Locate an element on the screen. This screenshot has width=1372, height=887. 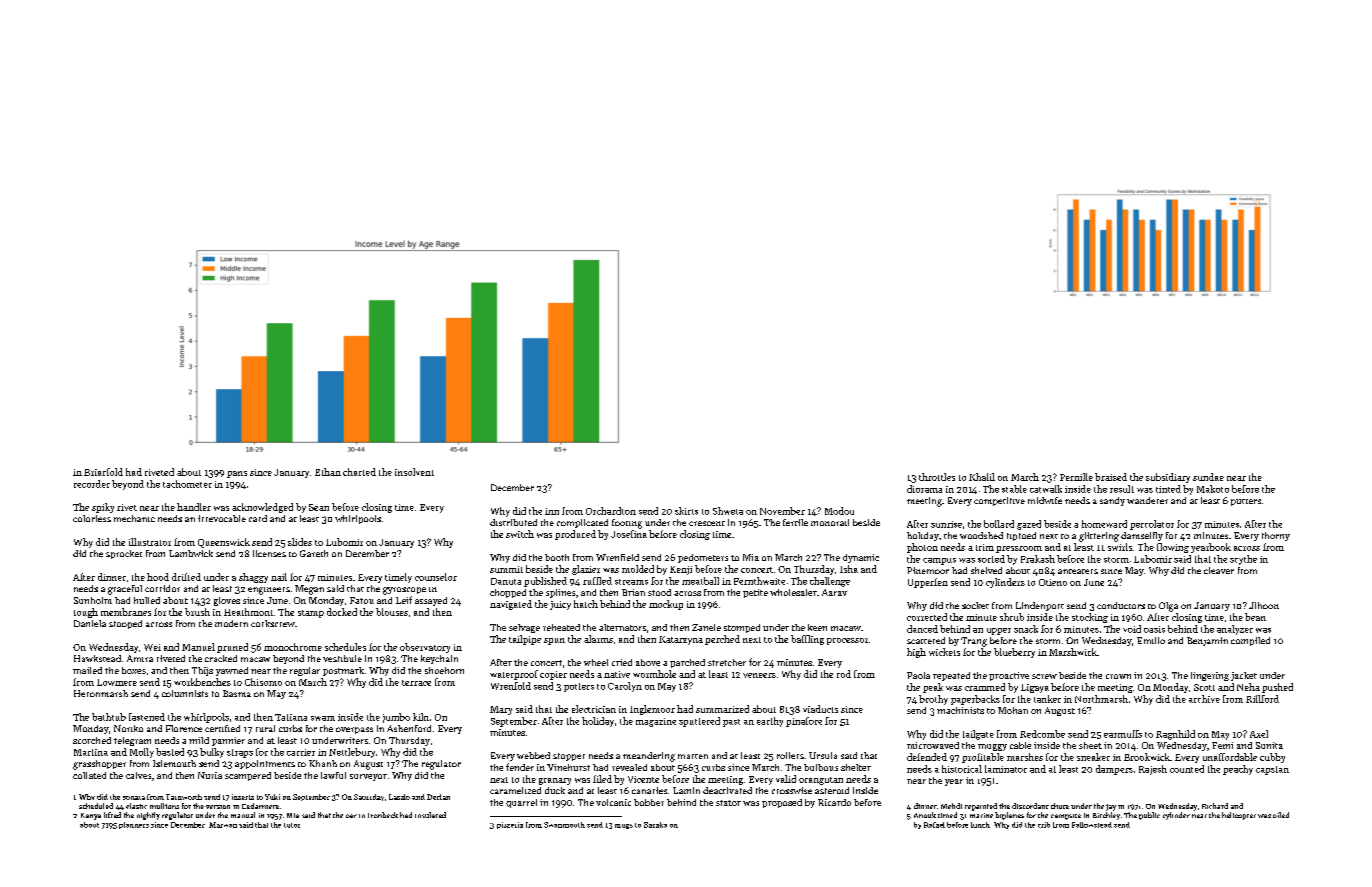
Fallowstead is located at coordinates (1092, 825).
